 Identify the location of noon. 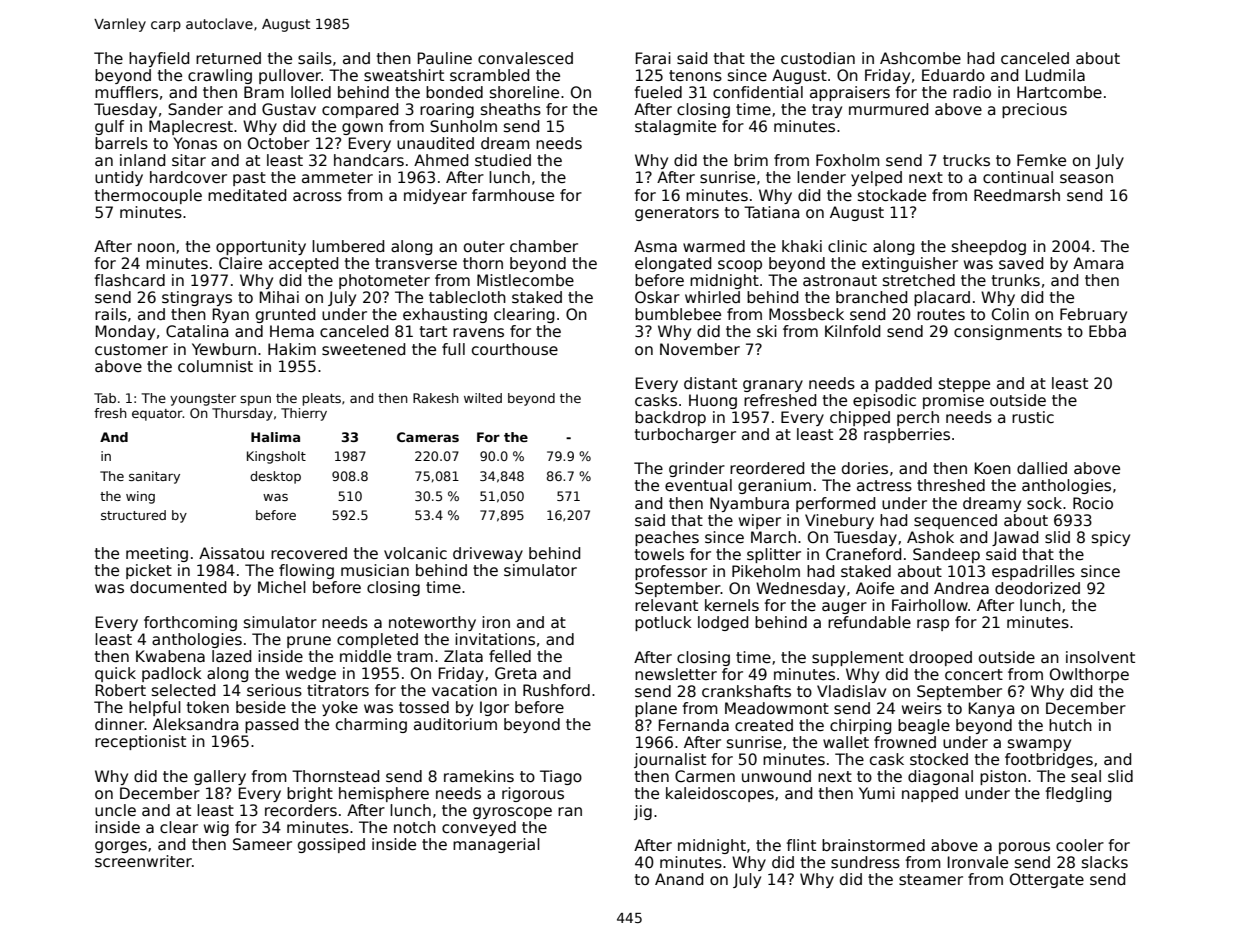
(156, 247).
